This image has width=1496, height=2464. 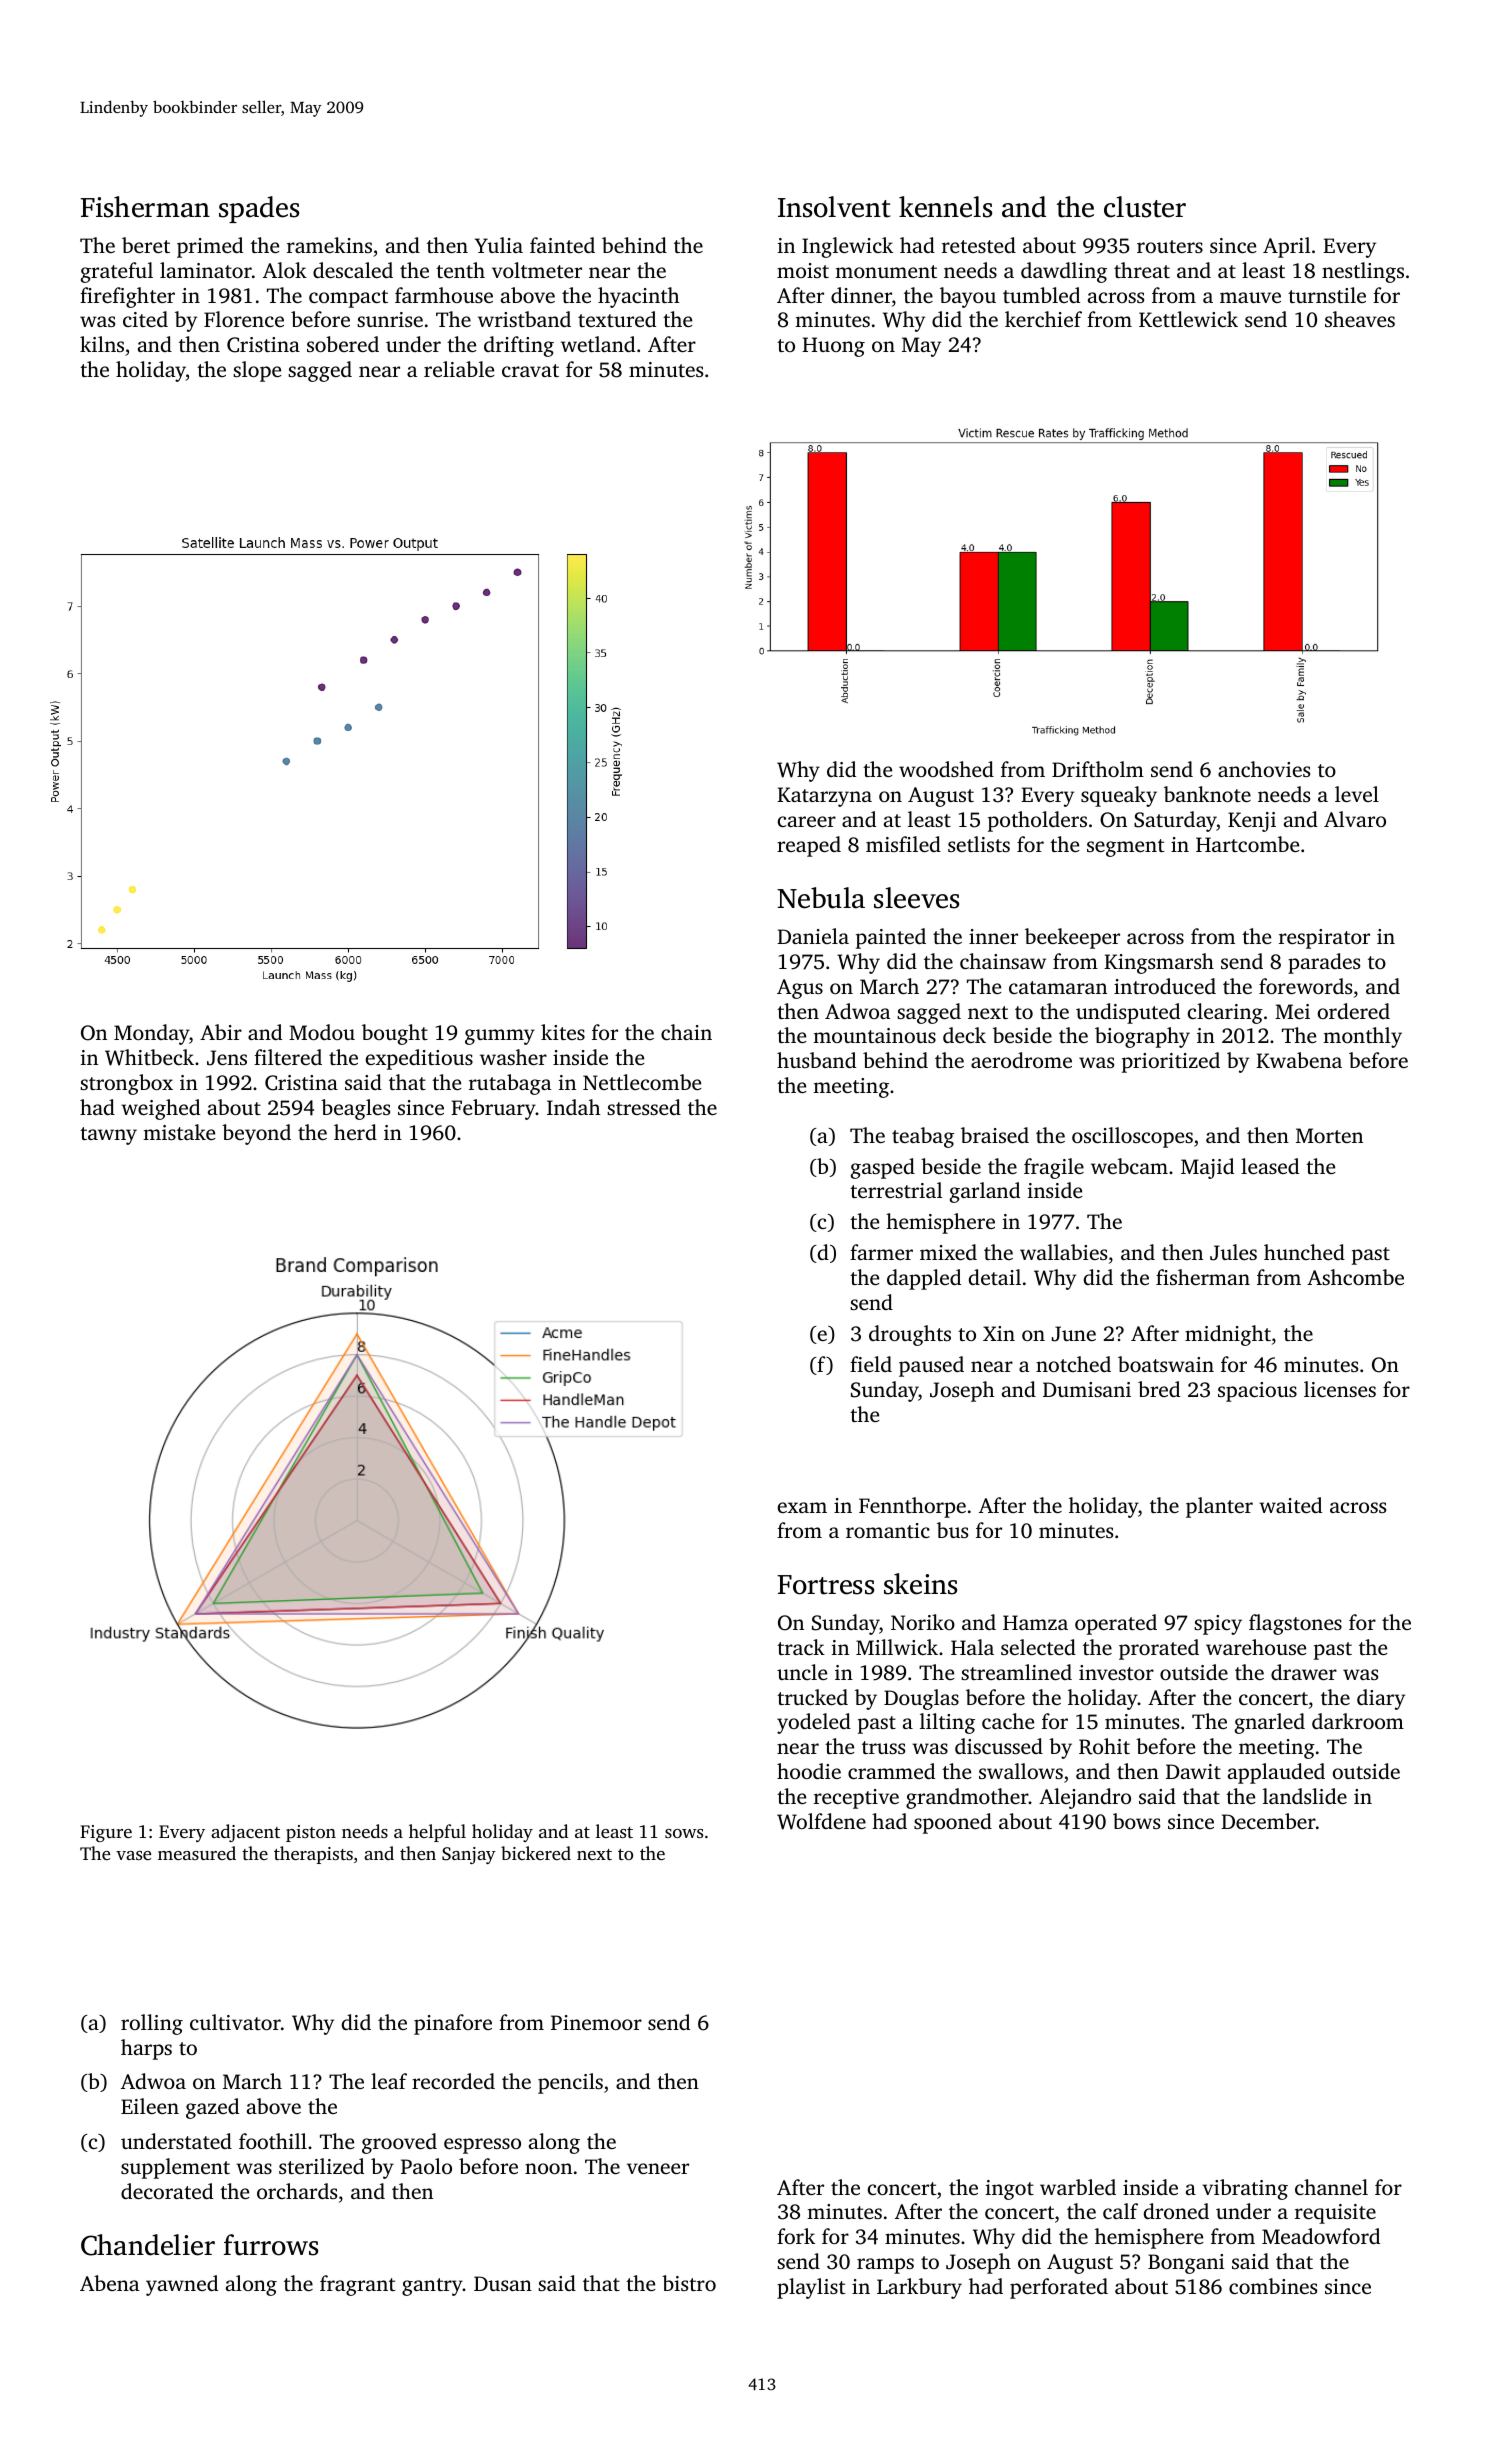 I want to click on foothill, so click(x=273, y=2141).
